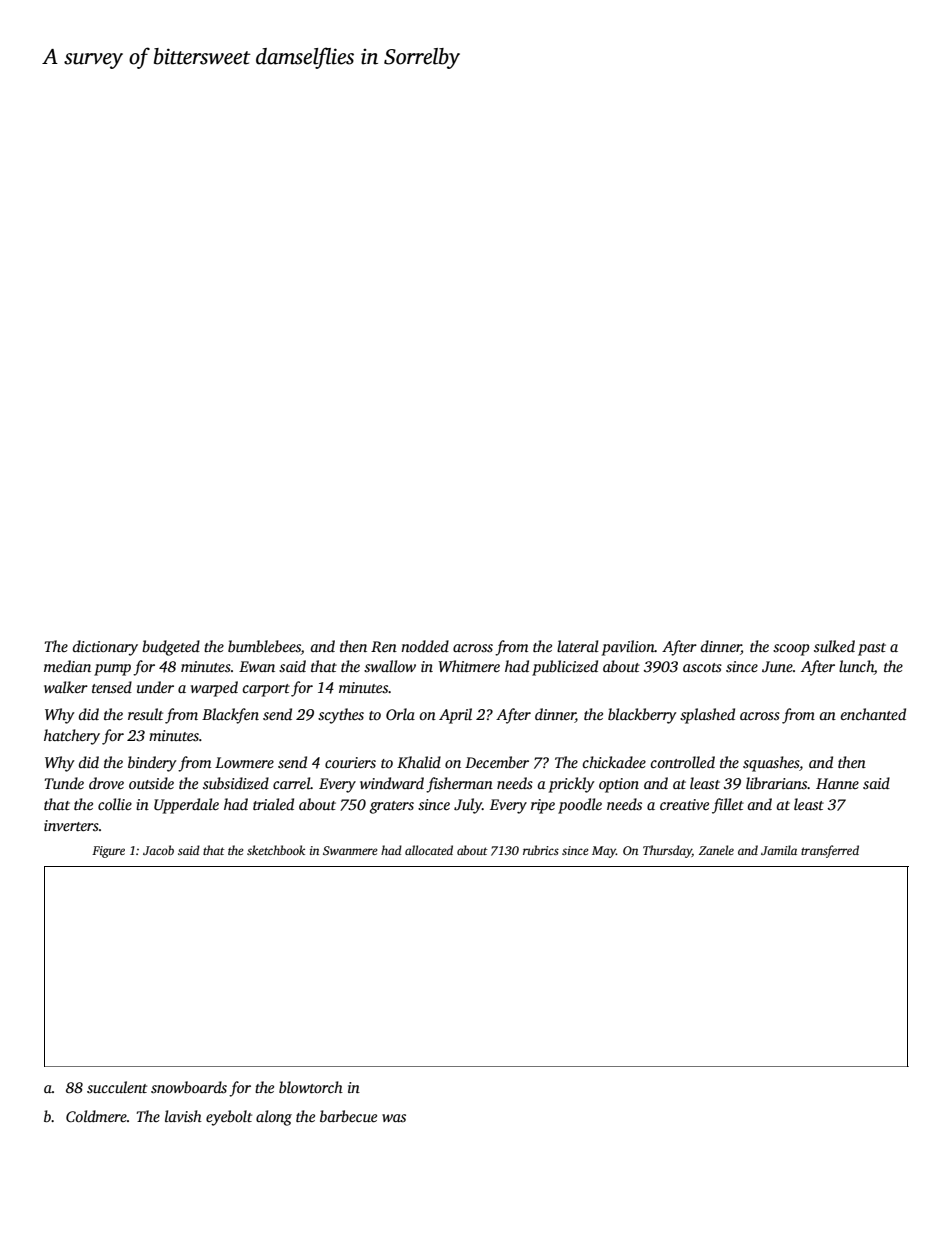  I want to click on Coldmere, so click(96, 1116).
